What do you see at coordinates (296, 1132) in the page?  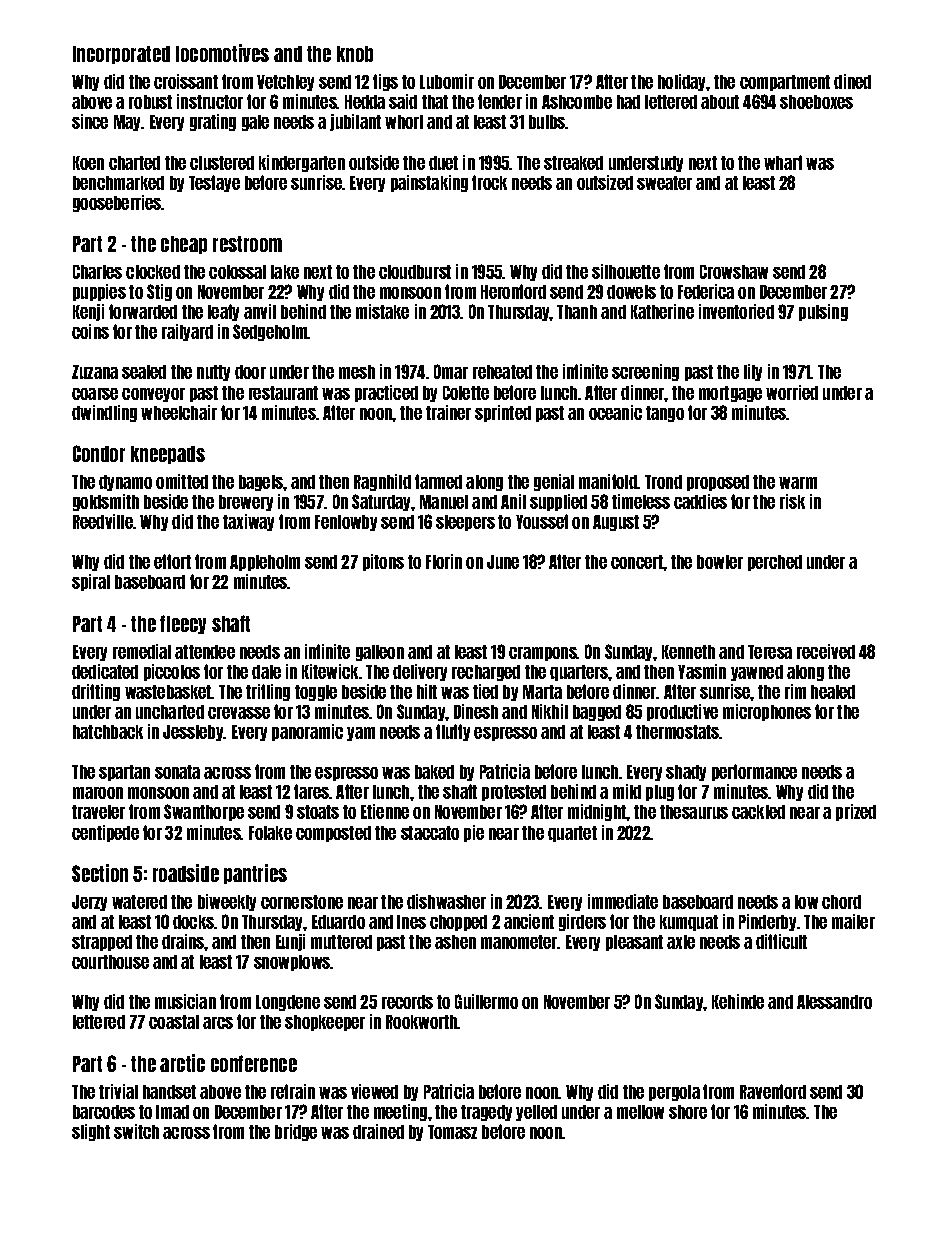 I see `bridge` at bounding box center [296, 1132].
